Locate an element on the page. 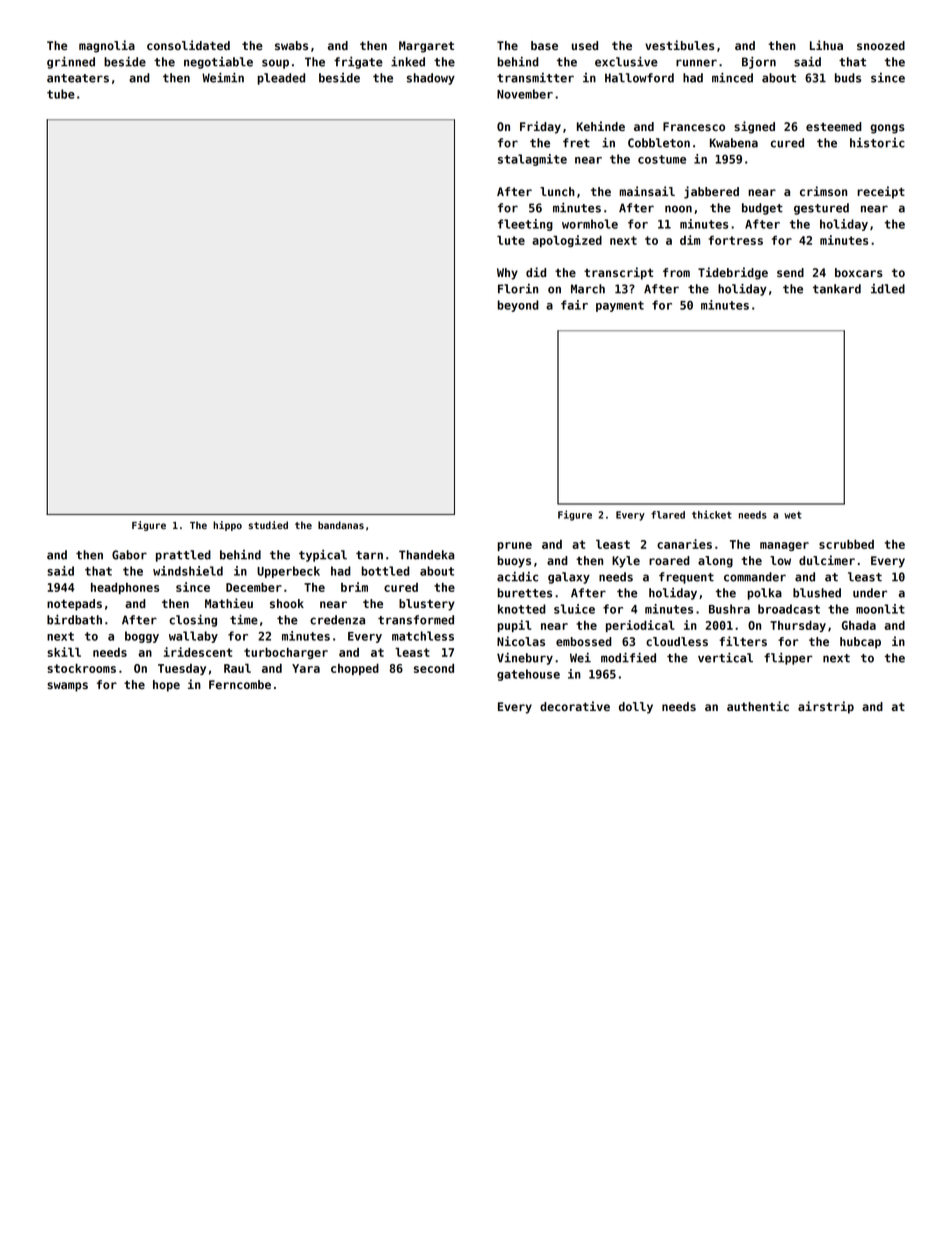 This image has height=1233, width=952. airstrip is located at coordinates (826, 707).
